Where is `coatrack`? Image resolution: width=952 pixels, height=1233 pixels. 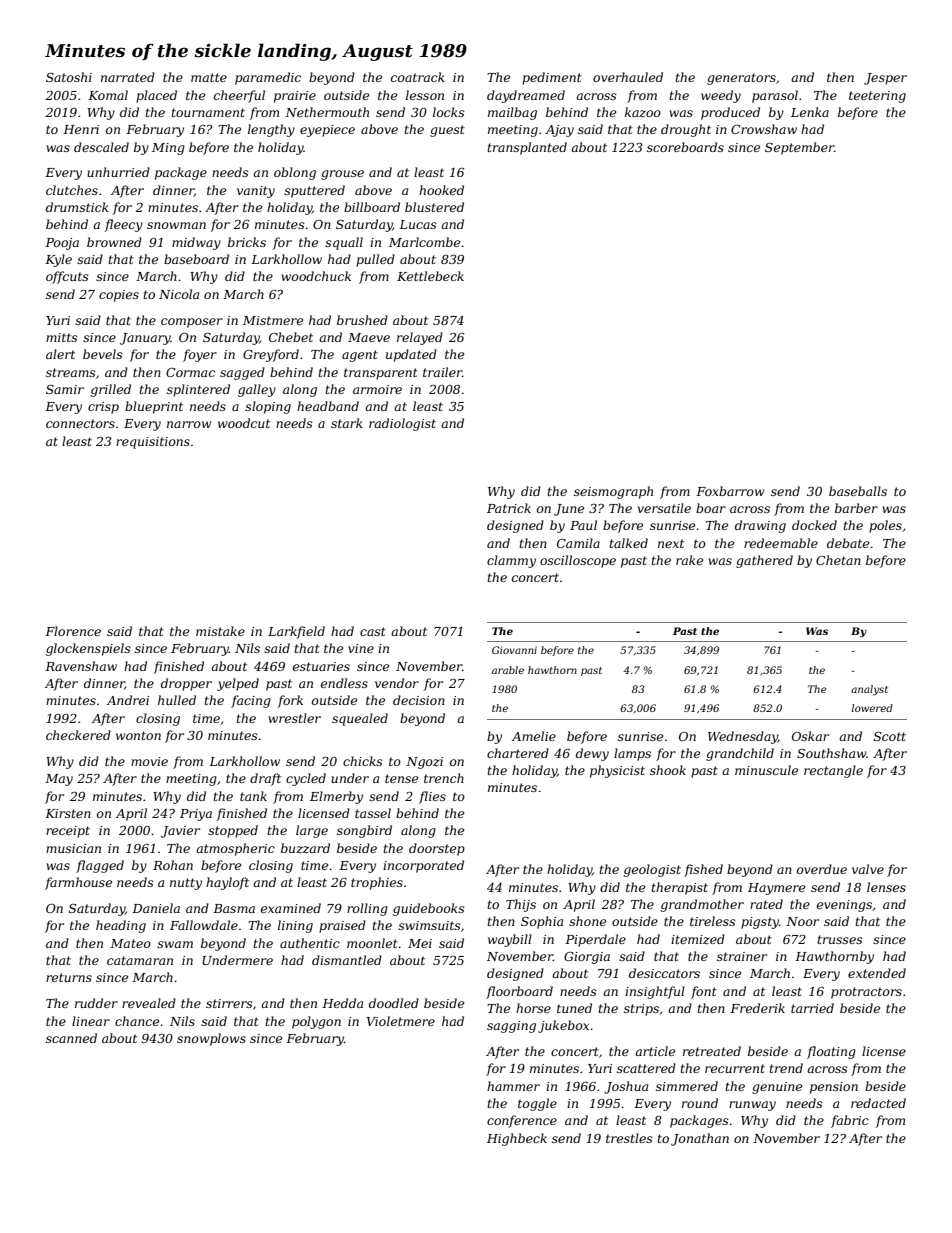
coatrack is located at coordinates (418, 77).
